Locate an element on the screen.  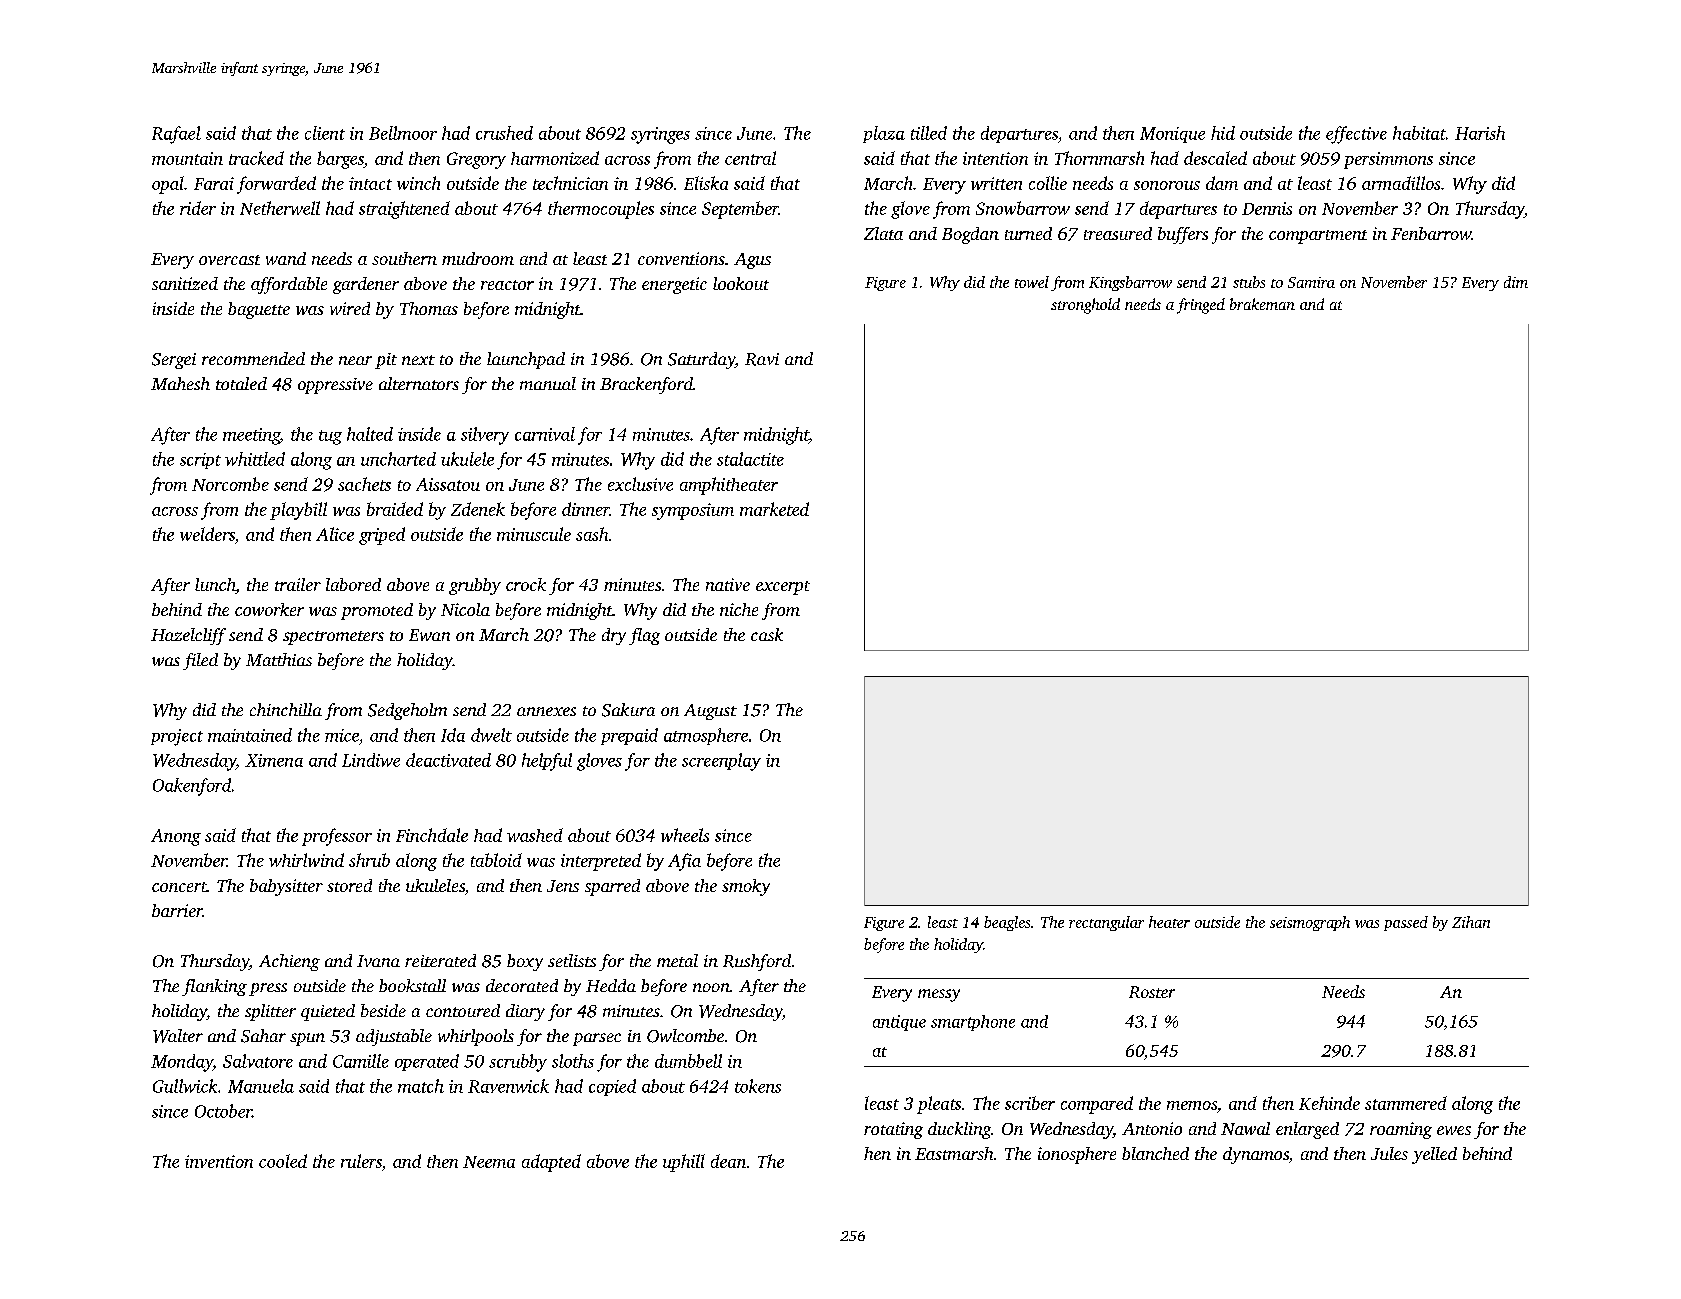
central is located at coordinates (750, 158).
